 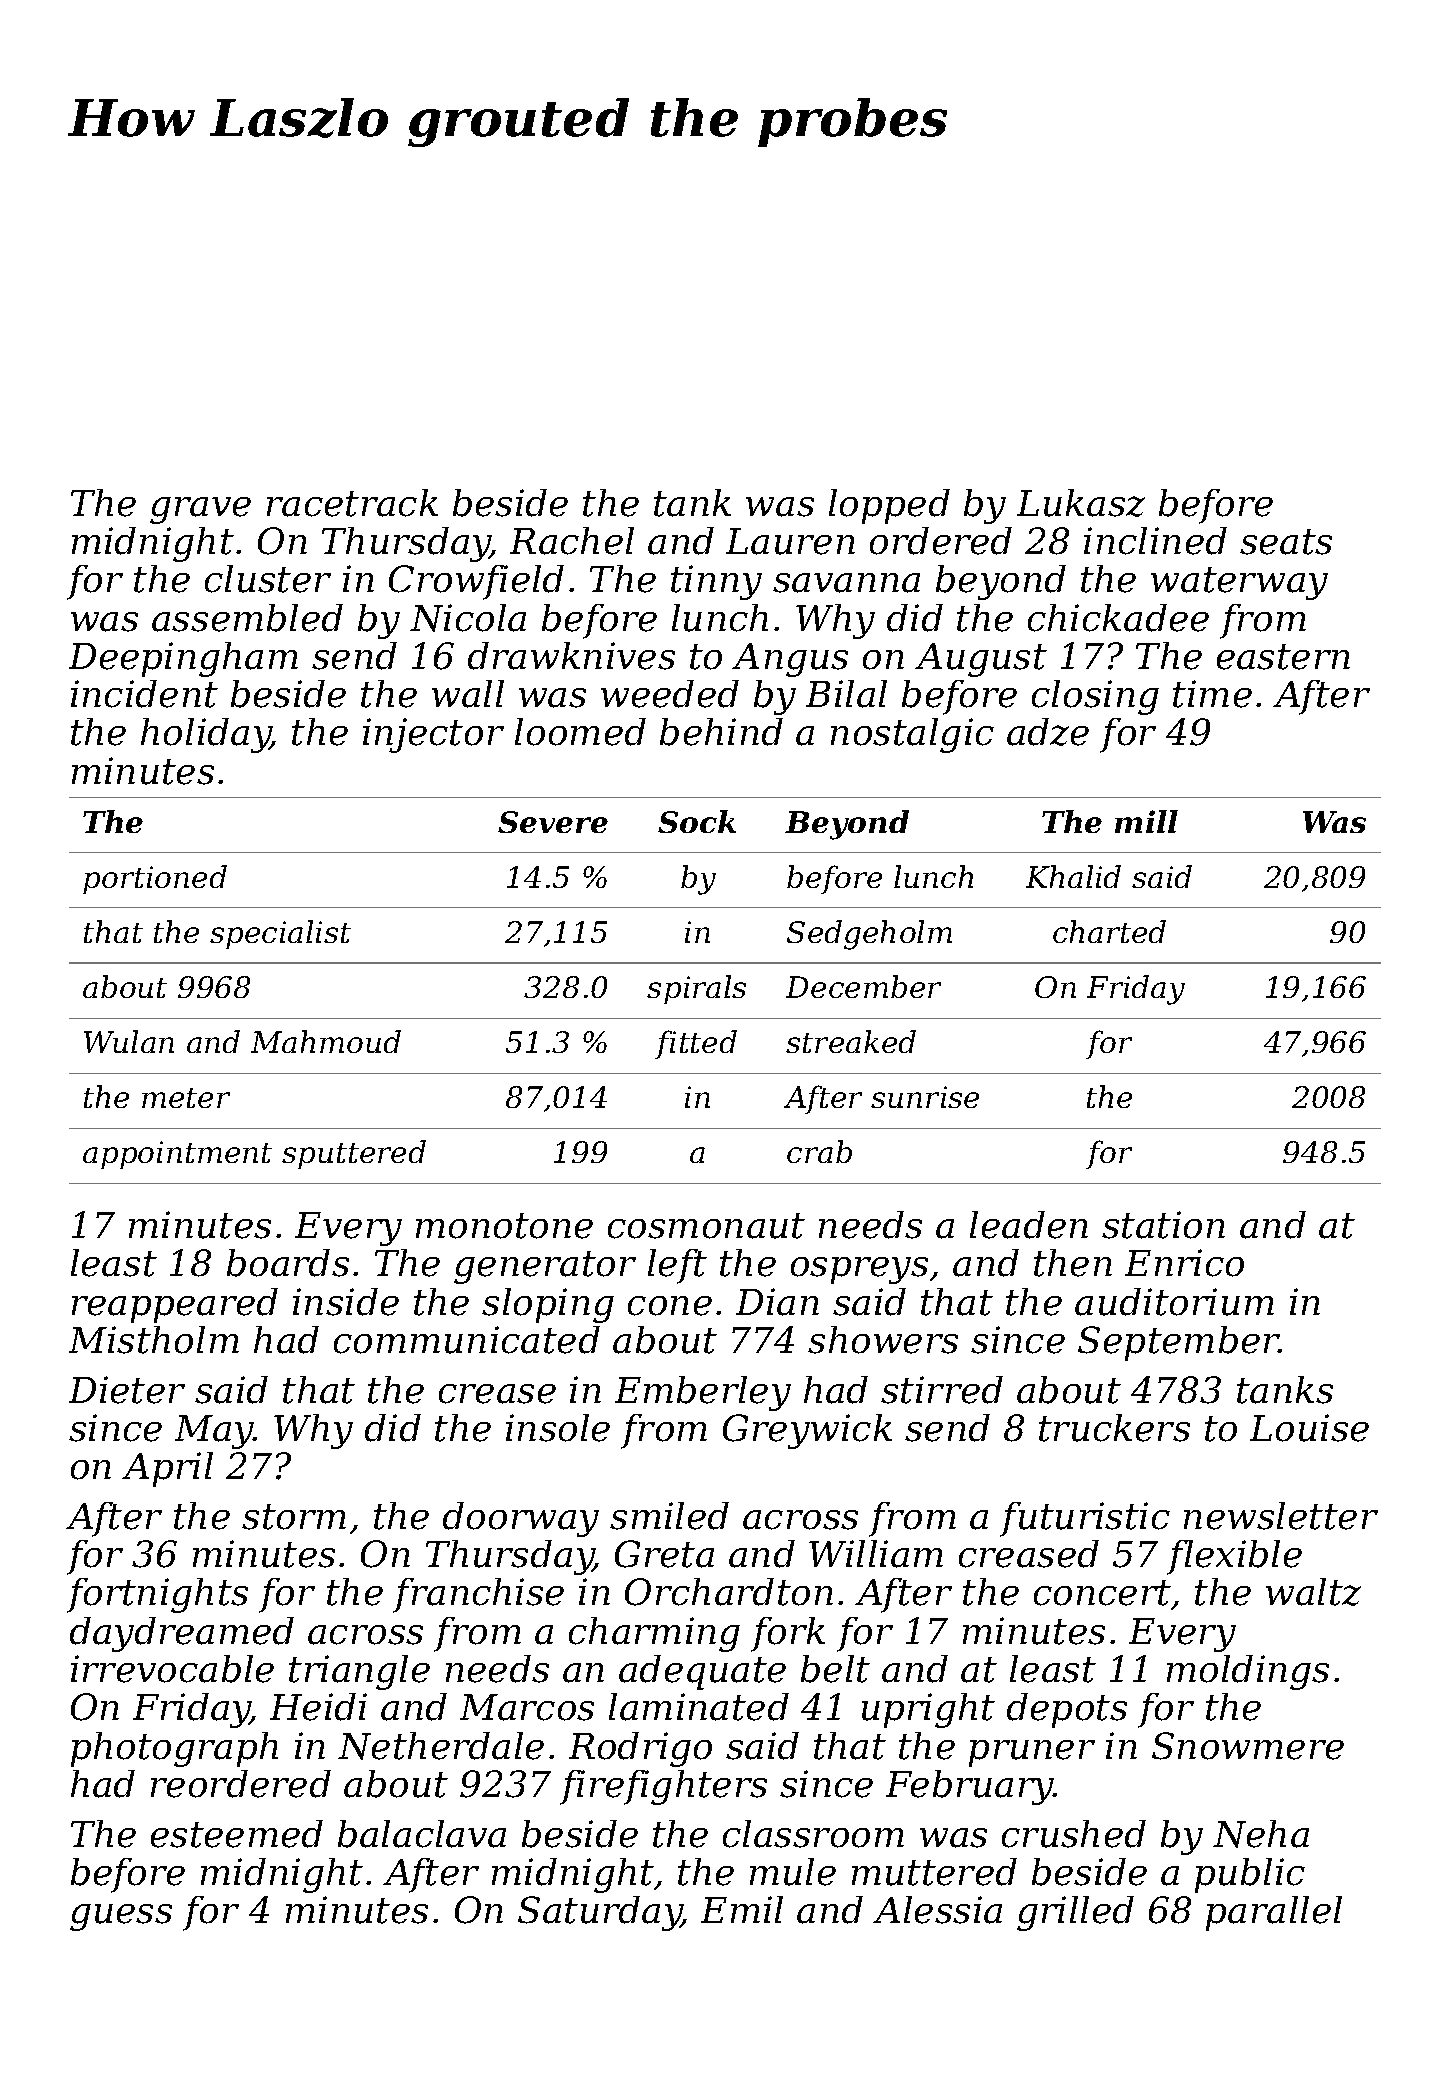 I want to click on cone, so click(x=670, y=1306).
